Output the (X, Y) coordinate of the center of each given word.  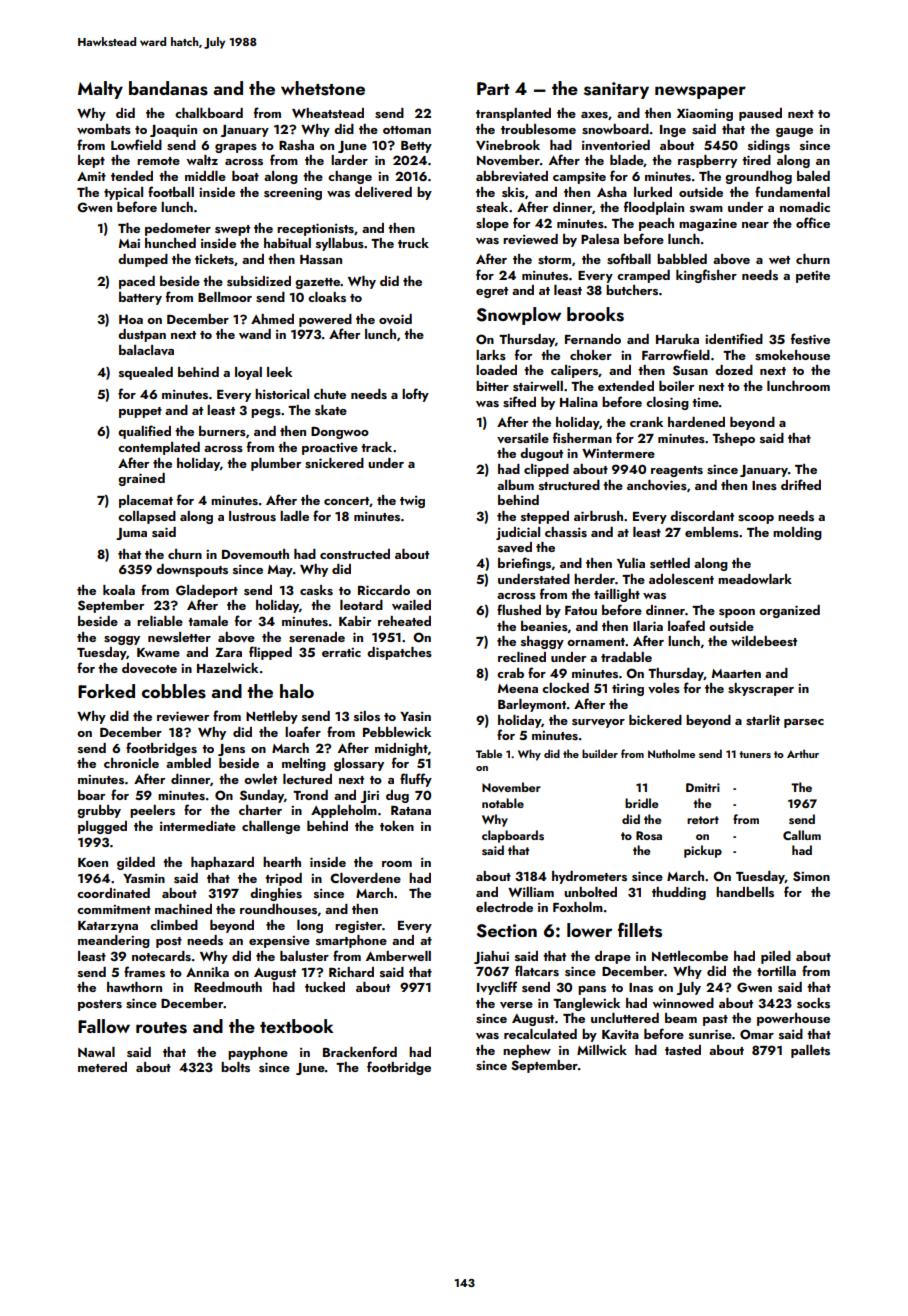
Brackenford (360, 1051)
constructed (355, 554)
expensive (279, 942)
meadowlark (755, 579)
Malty (100, 90)
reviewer (183, 716)
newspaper (700, 92)
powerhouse (793, 1019)
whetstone (323, 88)
